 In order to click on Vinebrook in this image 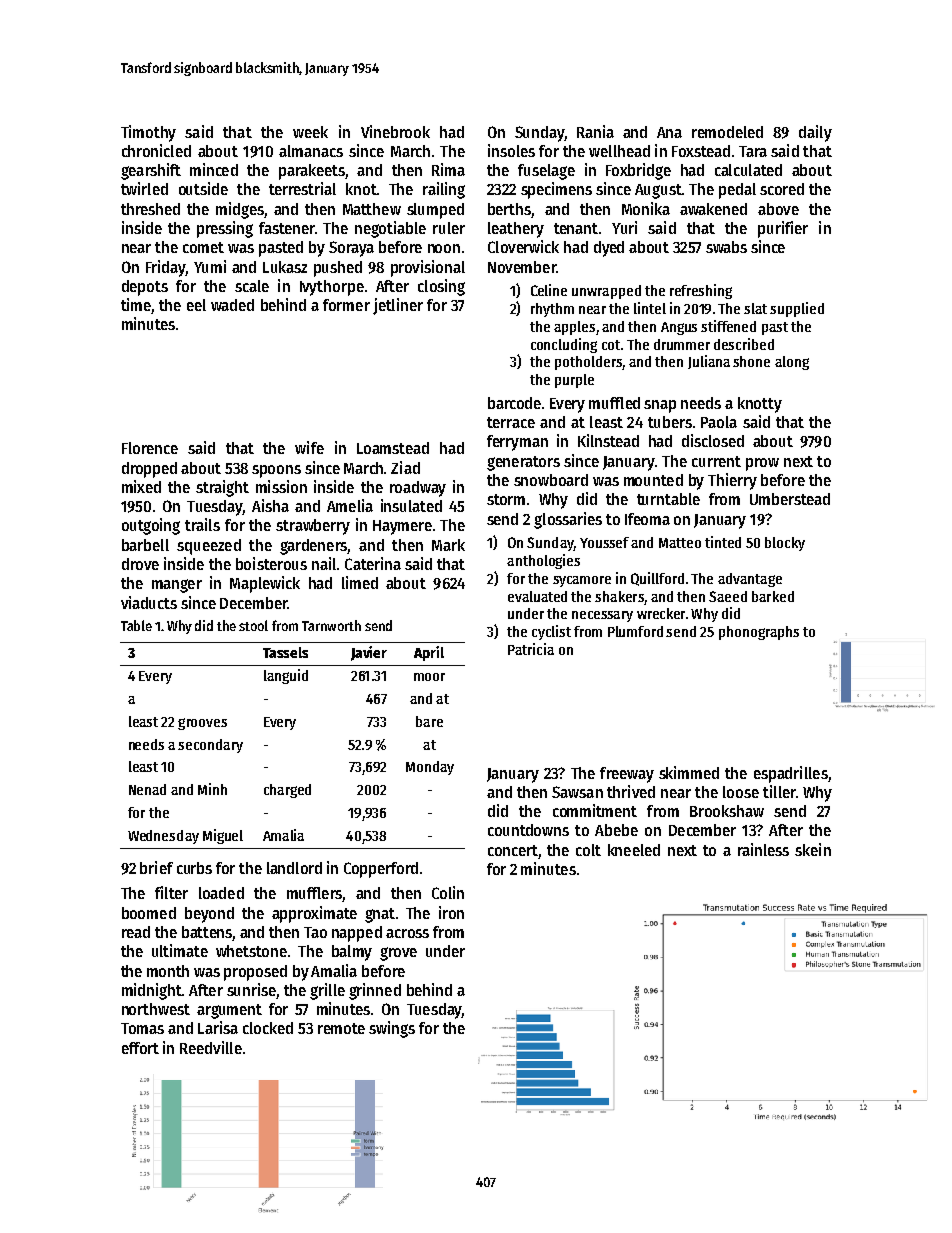, I will do `click(395, 131)`.
